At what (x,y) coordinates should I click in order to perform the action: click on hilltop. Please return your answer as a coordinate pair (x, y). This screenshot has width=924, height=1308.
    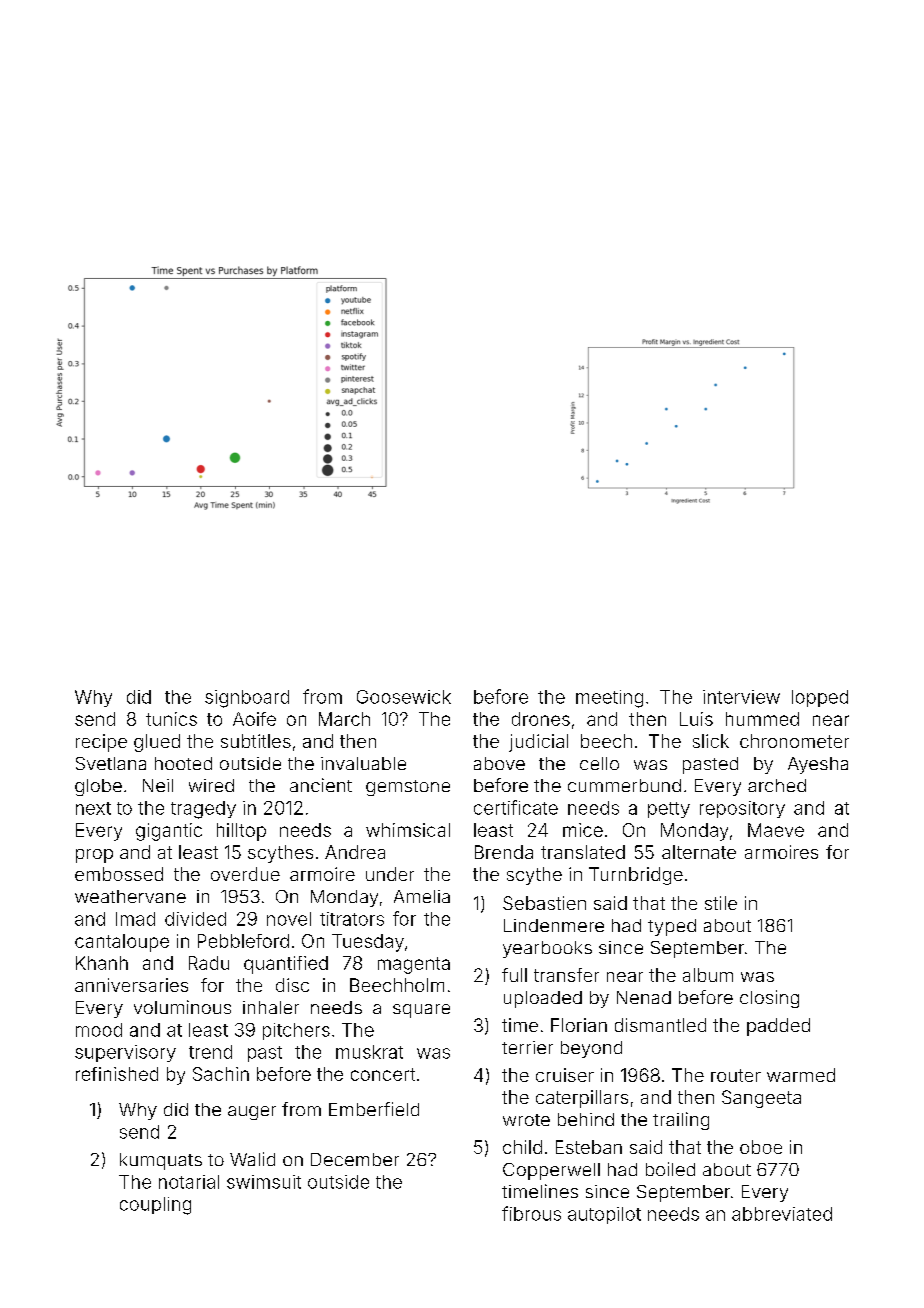
    Looking at the image, I should click on (241, 832).
